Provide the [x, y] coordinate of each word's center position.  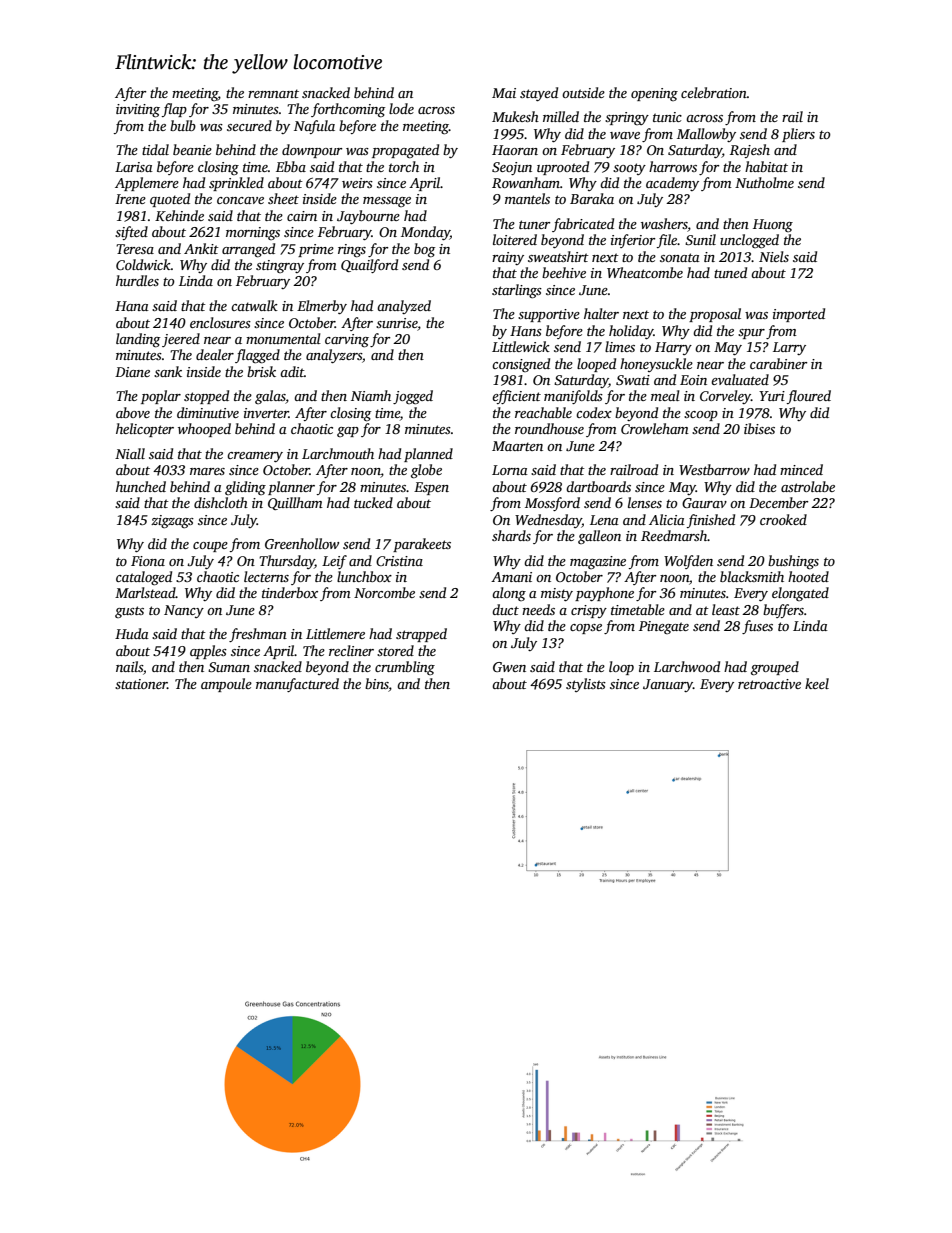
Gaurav [704, 503]
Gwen [509, 667]
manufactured [297, 685]
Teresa [135, 249]
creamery [255, 457]
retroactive [769, 684]
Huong [773, 225]
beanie [192, 149]
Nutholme [764, 182]
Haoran [515, 150]
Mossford [552, 504]
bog [424, 250]
